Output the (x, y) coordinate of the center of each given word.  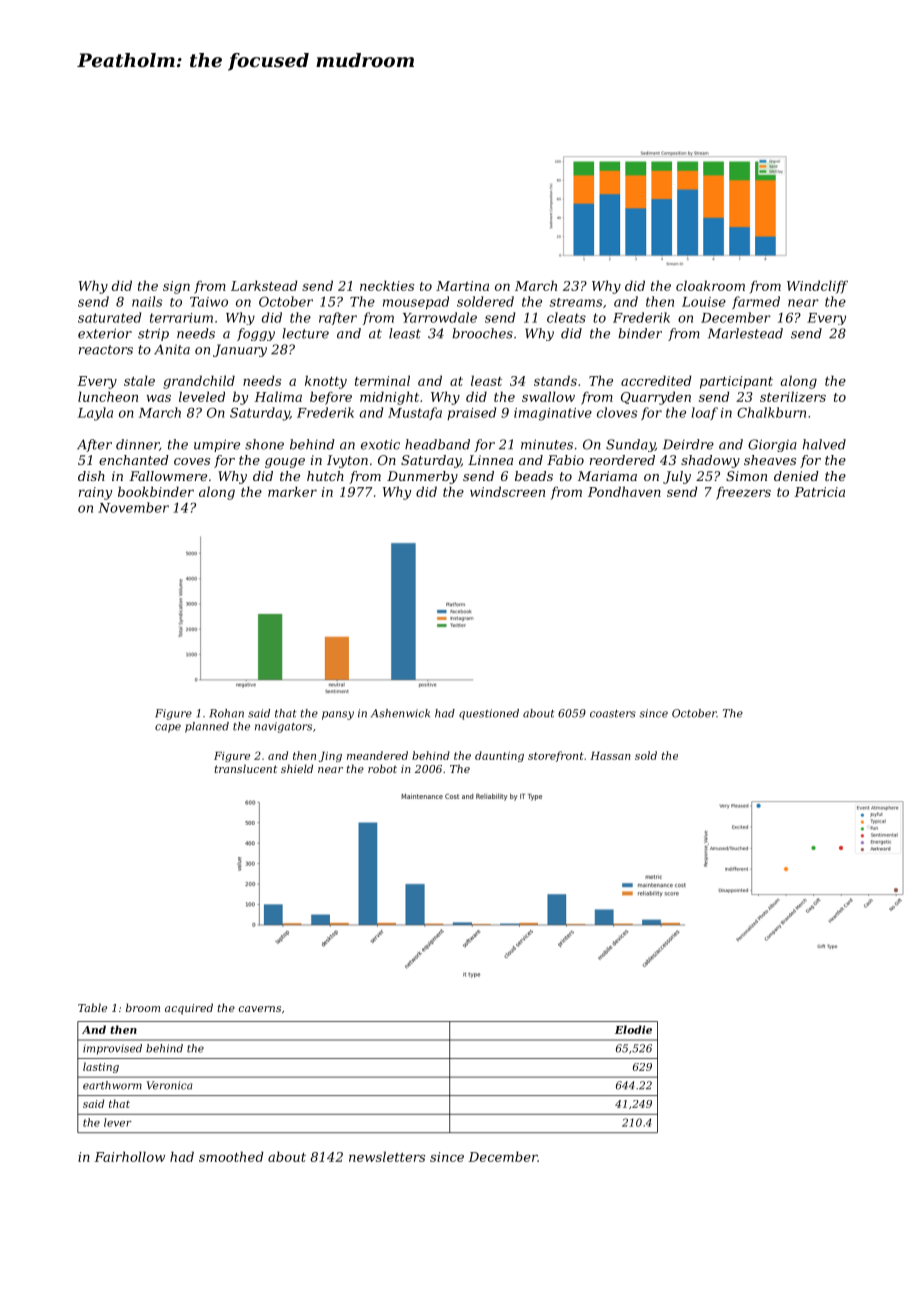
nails (147, 301)
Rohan (226, 713)
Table (92, 1007)
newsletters (387, 1156)
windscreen (507, 491)
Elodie (633, 1029)
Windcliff (817, 287)
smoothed (231, 1156)
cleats (566, 317)
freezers (743, 493)
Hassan (610, 756)
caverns (260, 1009)
